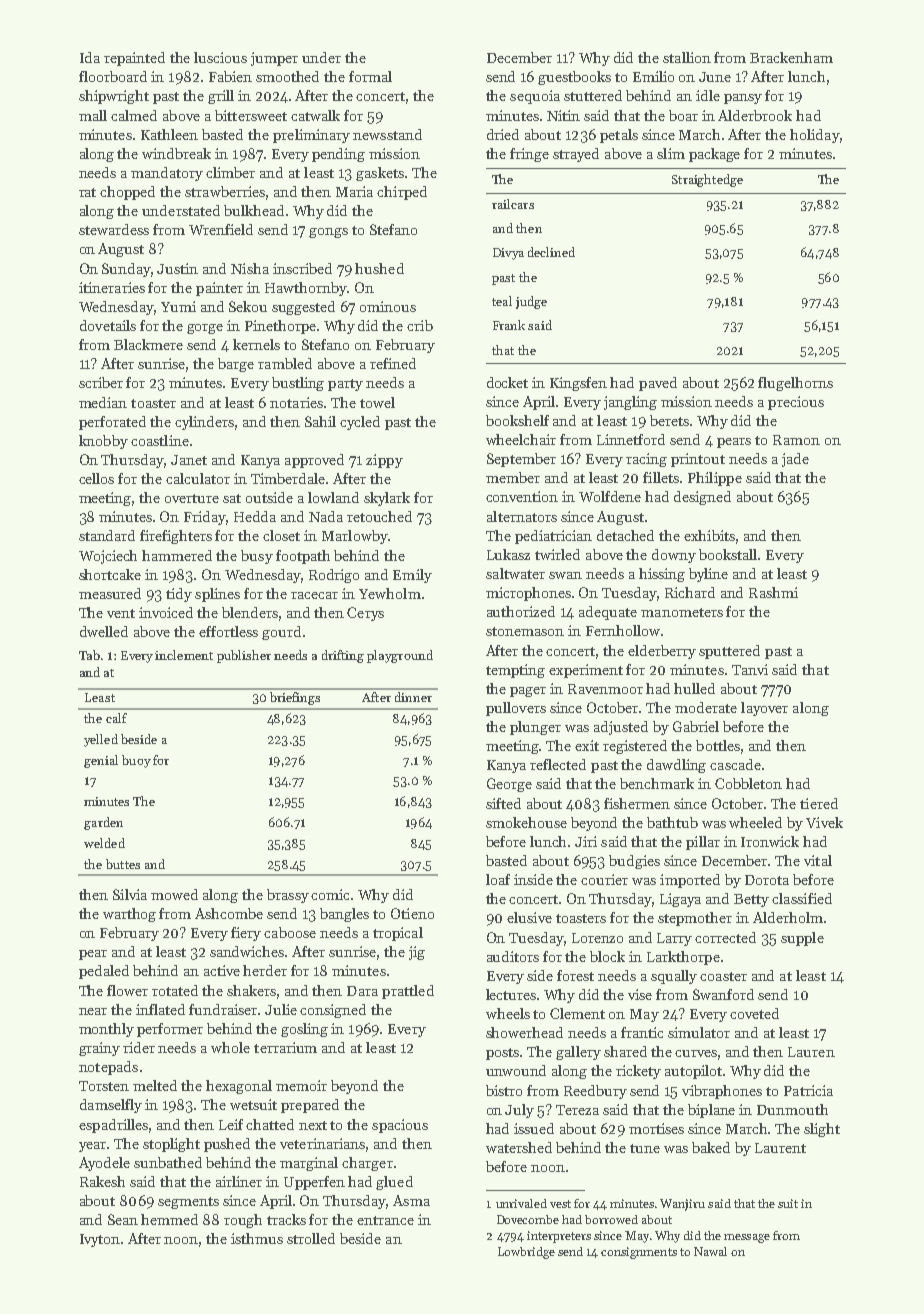 This screenshot has height=1314, width=924. I want to click on Lowbridge, so click(526, 1253).
